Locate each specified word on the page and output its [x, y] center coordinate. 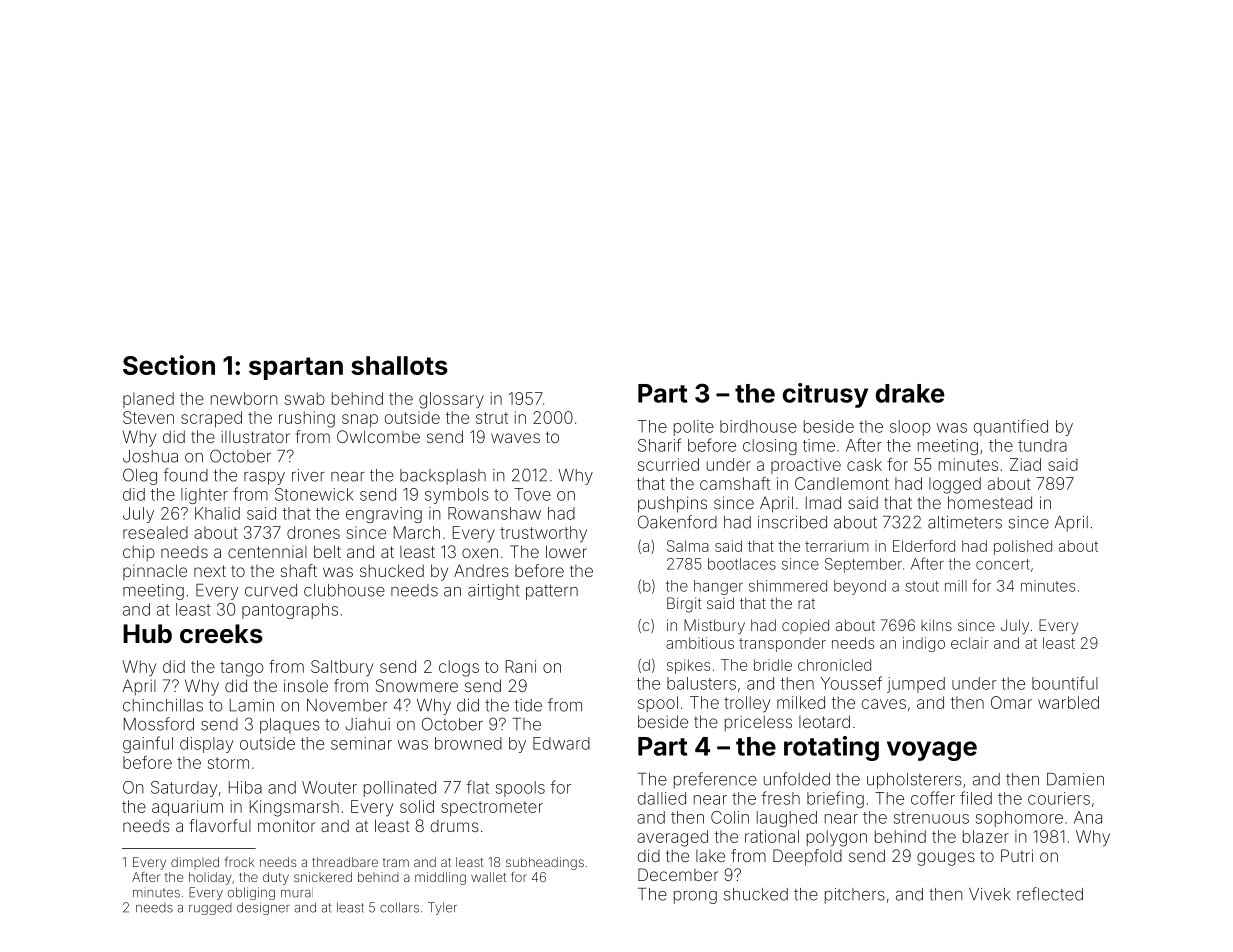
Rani [521, 666]
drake [910, 393]
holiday [210, 878]
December [678, 874]
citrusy [825, 395]
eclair [970, 643]
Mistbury [714, 626]
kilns [936, 625]
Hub [147, 633]
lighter [204, 496]
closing [770, 447]
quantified [1011, 427]
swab [305, 398]
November [347, 705]
